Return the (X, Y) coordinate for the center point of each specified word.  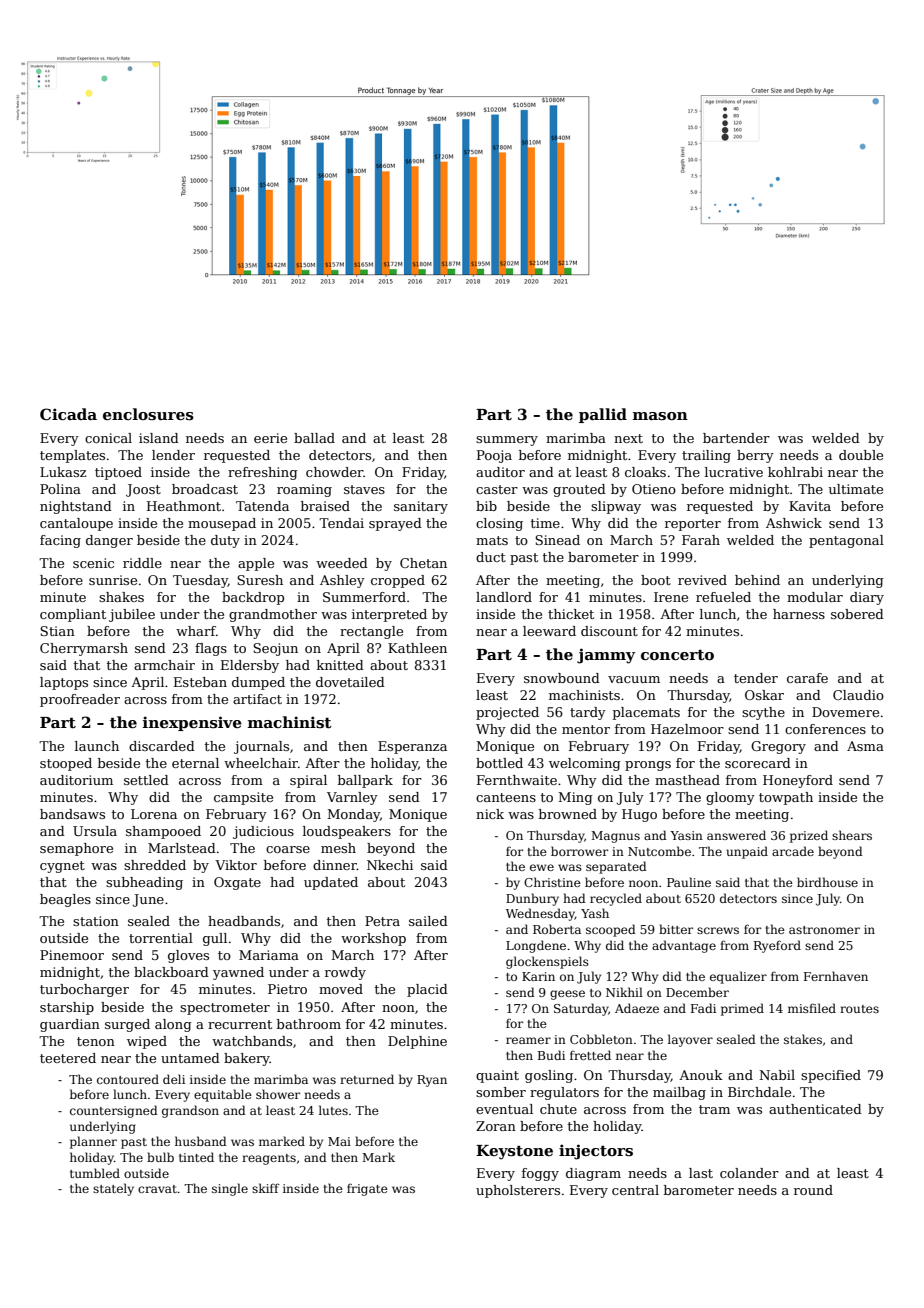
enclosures (148, 414)
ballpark (365, 781)
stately (113, 1189)
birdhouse (827, 882)
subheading (144, 883)
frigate (367, 1189)
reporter (693, 525)
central (635, 1190)
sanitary (421, 507)
